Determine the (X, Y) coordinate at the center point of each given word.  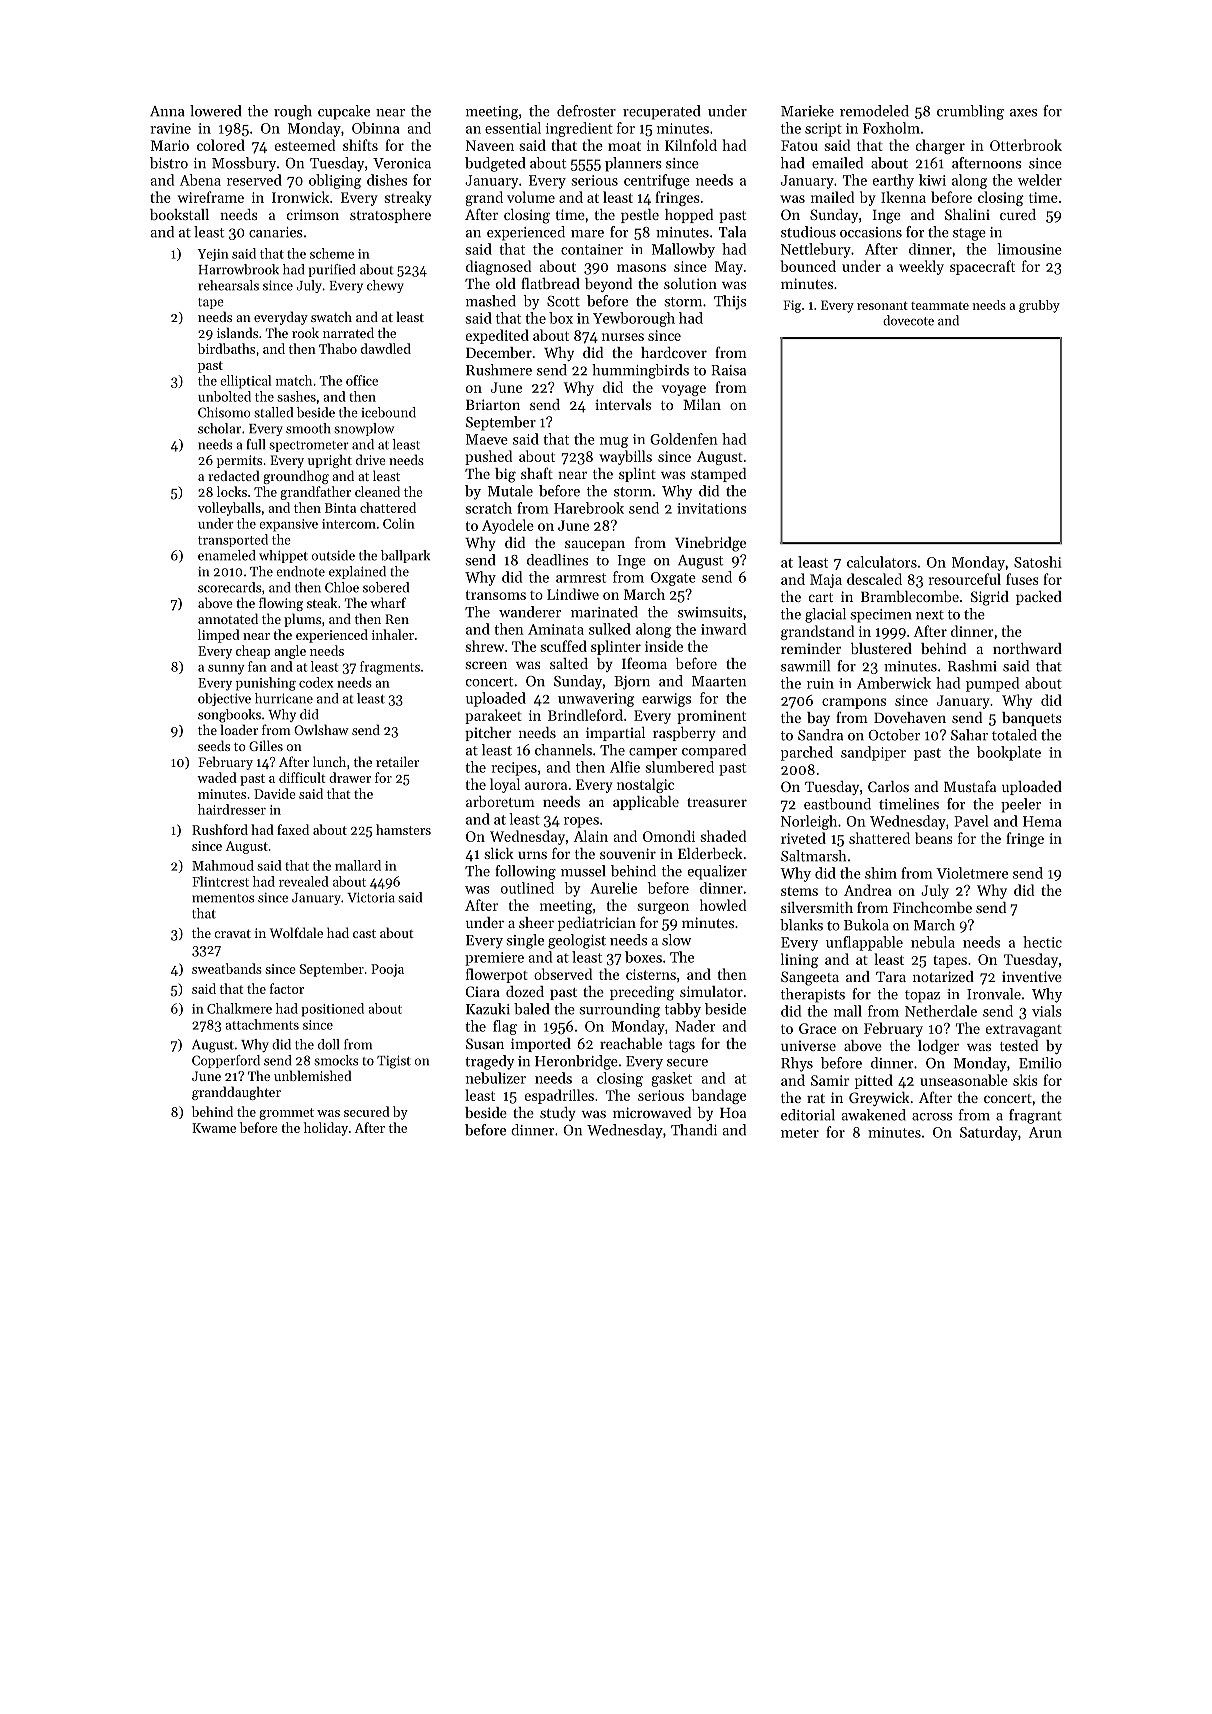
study (558, 1114)
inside (664, 646)
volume (531, 197)
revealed (304, 881)
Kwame (214, 1128)
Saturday (989, 1133)
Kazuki (488, 1009)
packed (1039, 598)
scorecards (229, 587)
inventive (1032, 976)
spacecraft (982, 267)
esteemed (305, 145)
